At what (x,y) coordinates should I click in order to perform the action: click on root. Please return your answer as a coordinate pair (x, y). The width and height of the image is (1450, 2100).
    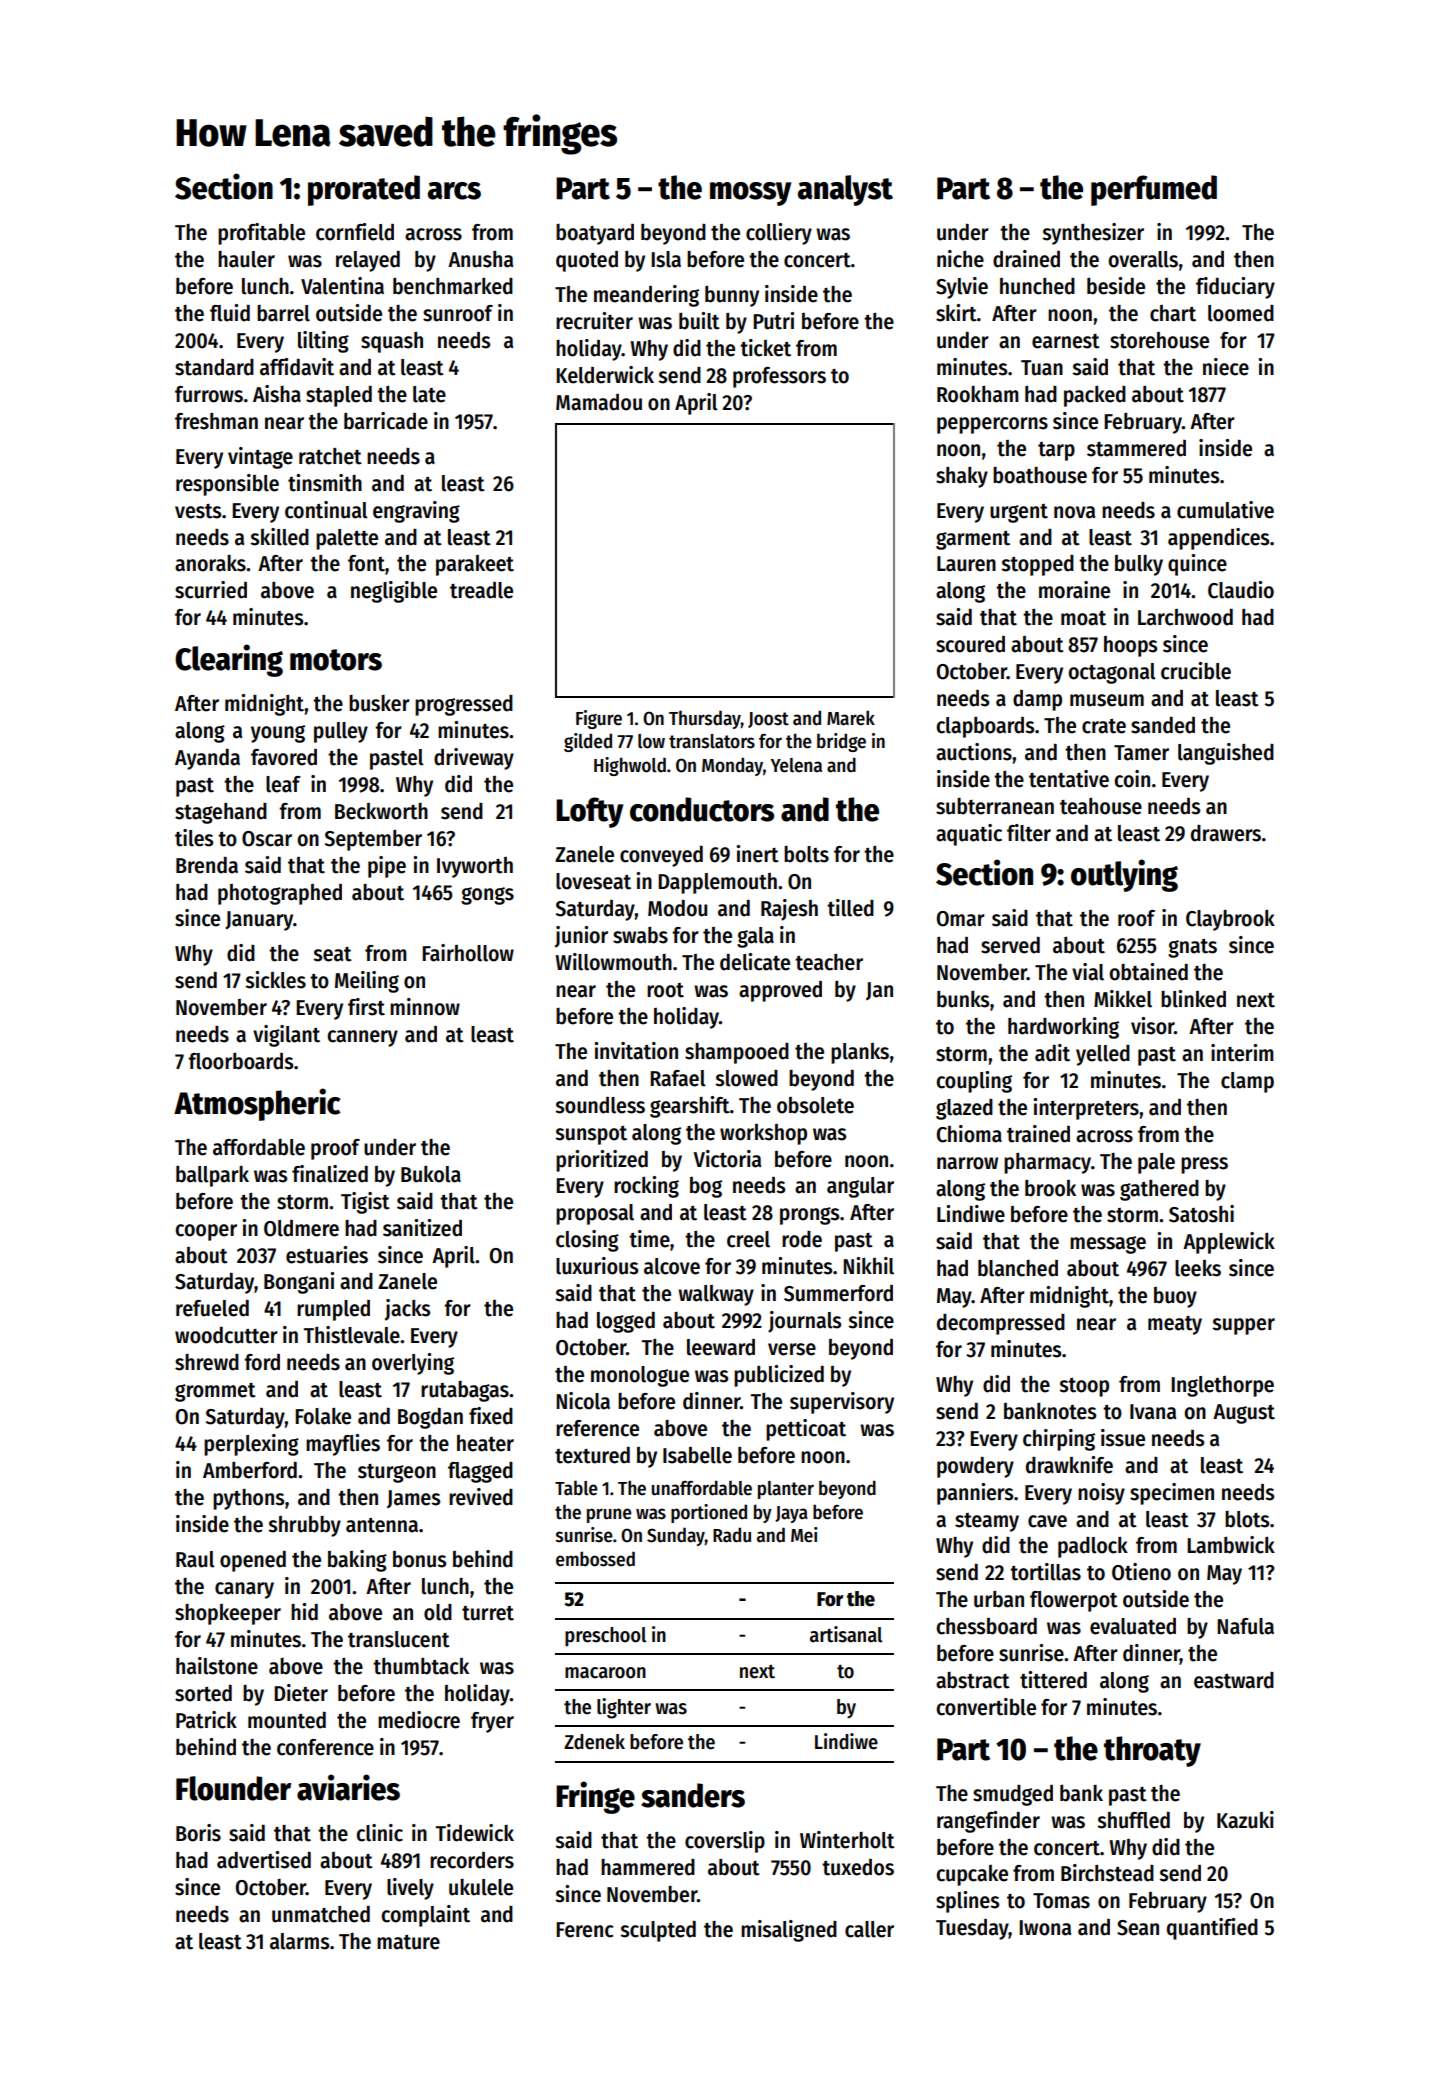
    Looking at the image, I should click on (665, 990).
